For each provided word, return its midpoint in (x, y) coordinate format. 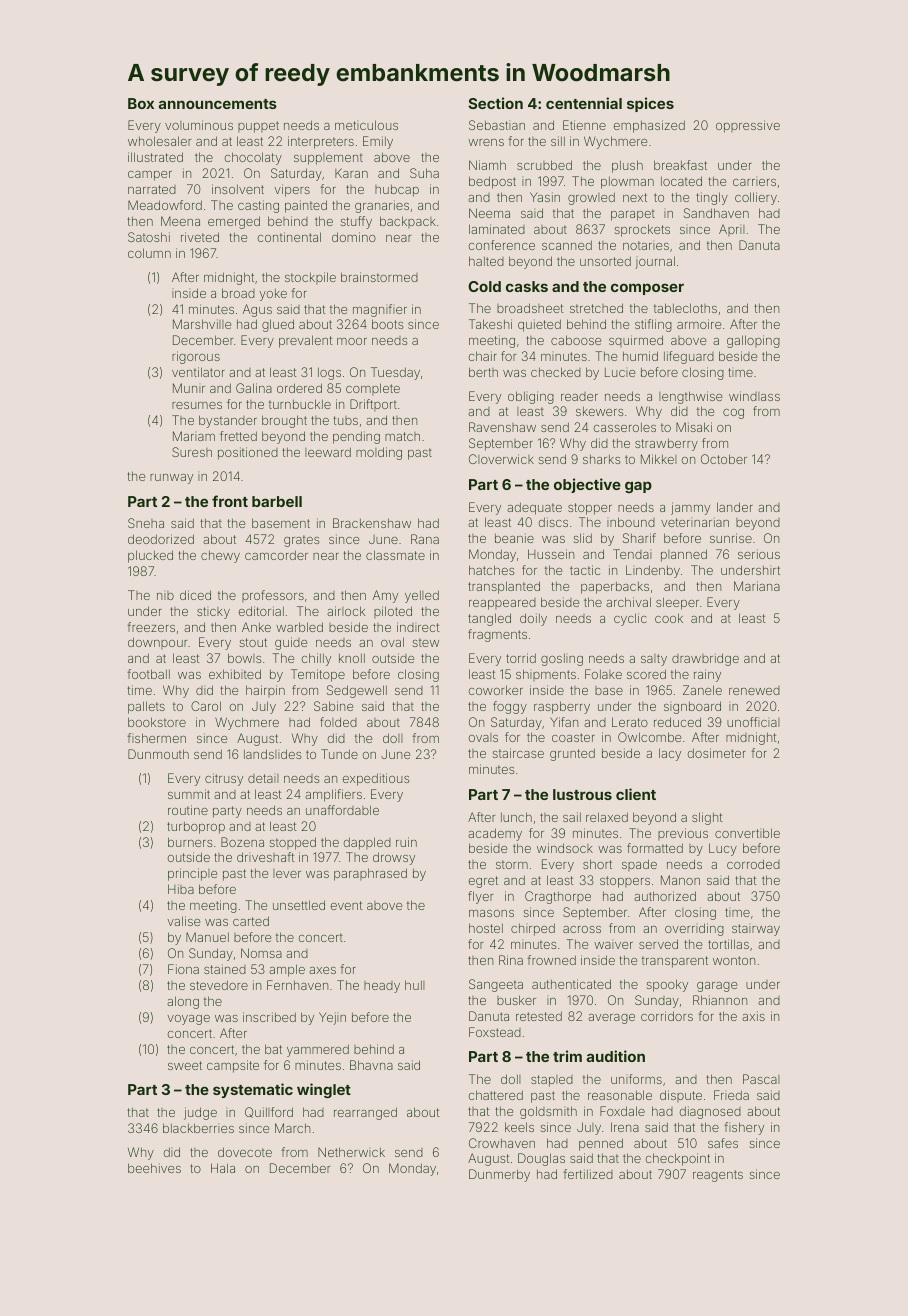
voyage (189, 1020)
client (636, 794)
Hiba (181, 889)
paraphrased (370, 874)
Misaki (694, 427)
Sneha (146, 523)
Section (496, 103)
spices (650, 104)
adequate (534, 508)
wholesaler (159, 141)
